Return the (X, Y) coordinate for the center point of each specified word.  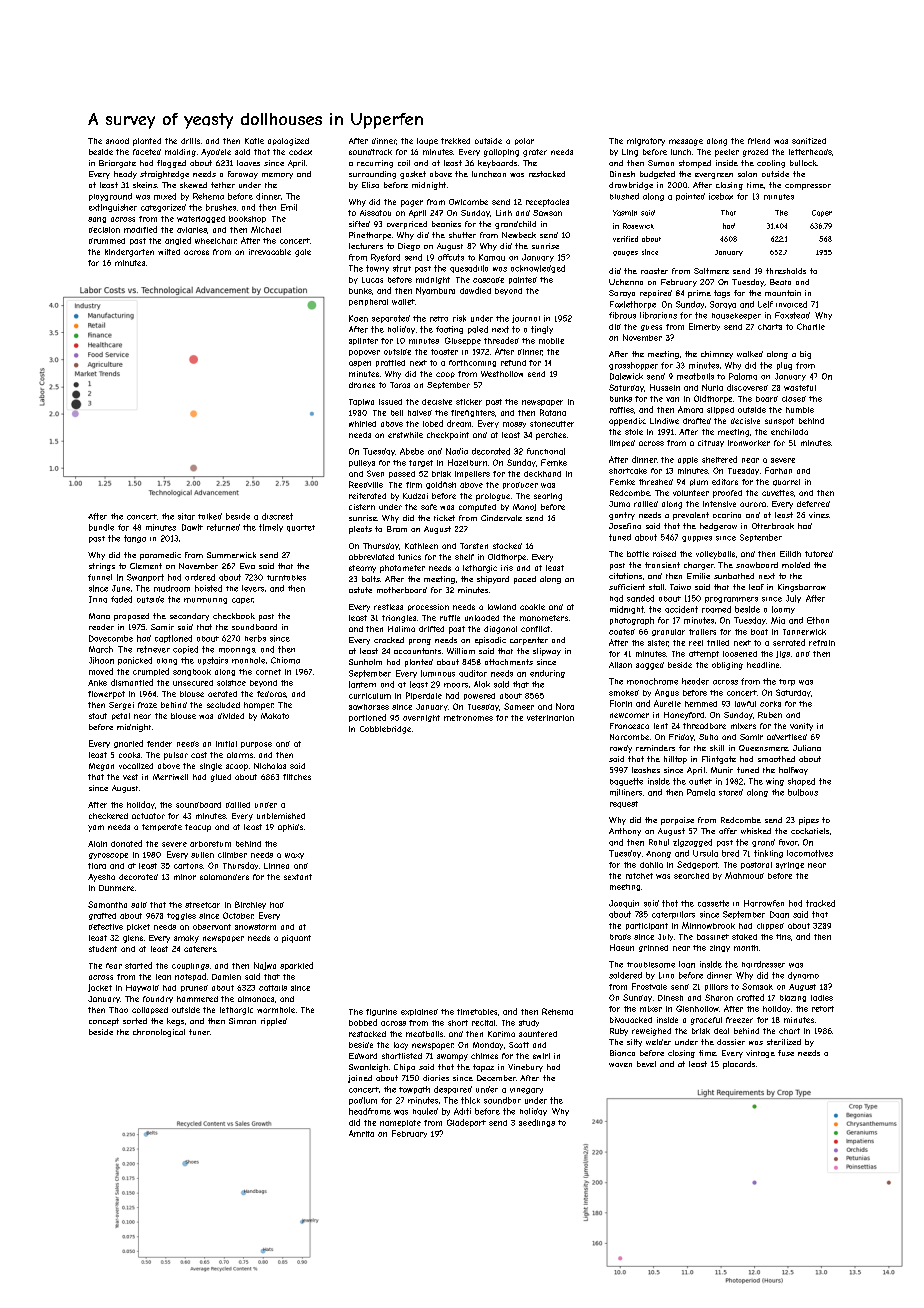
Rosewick (638, 226)
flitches (297, 777)
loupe (427, 142)
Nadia (457, 451)
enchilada (789, 432)
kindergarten (129, 253)
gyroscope (108, 856)
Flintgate (719, 760)
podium (363, 1101)
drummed (107, 241)
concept (104, 1022)
